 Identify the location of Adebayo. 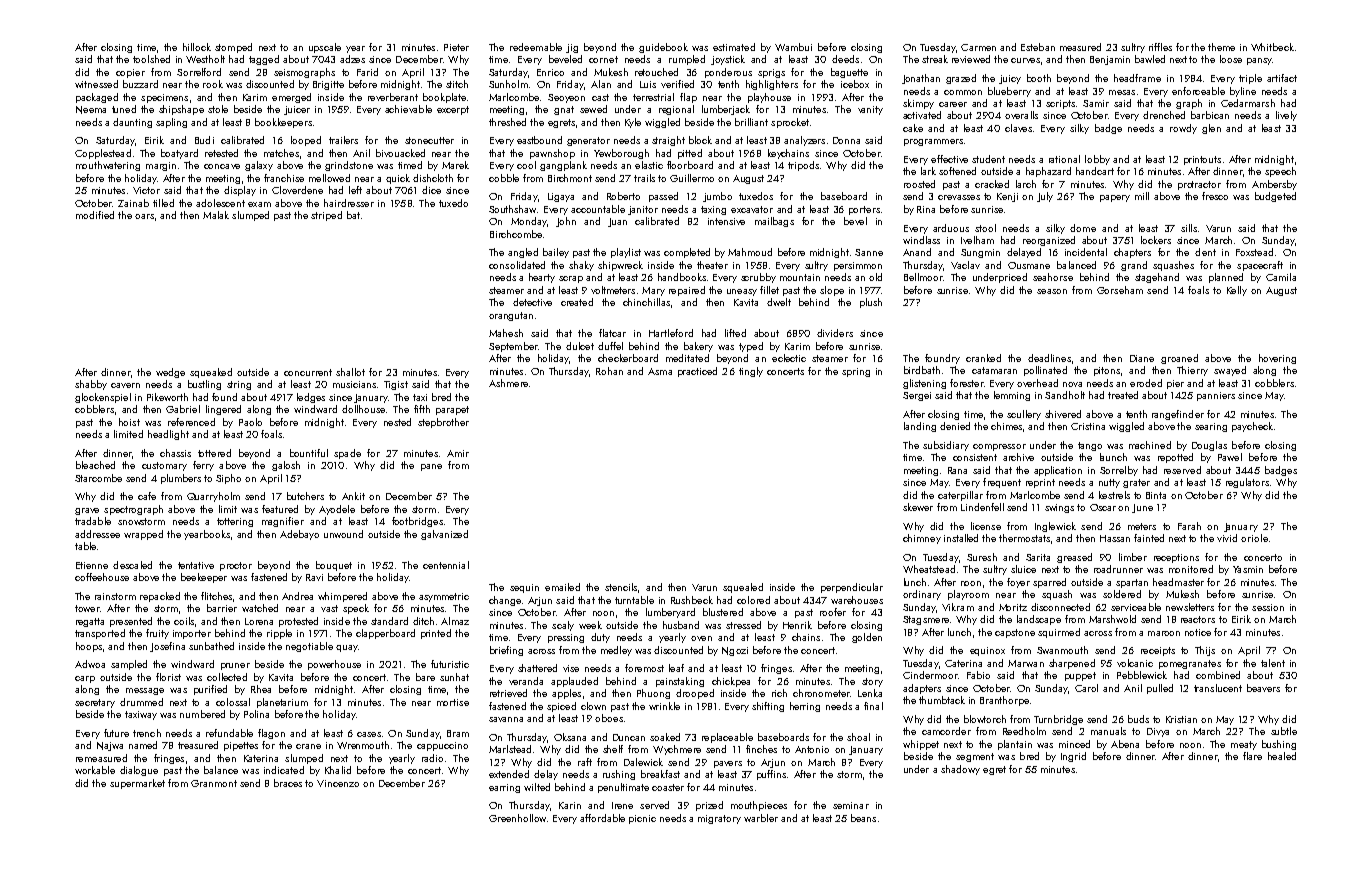
(299, 535).
